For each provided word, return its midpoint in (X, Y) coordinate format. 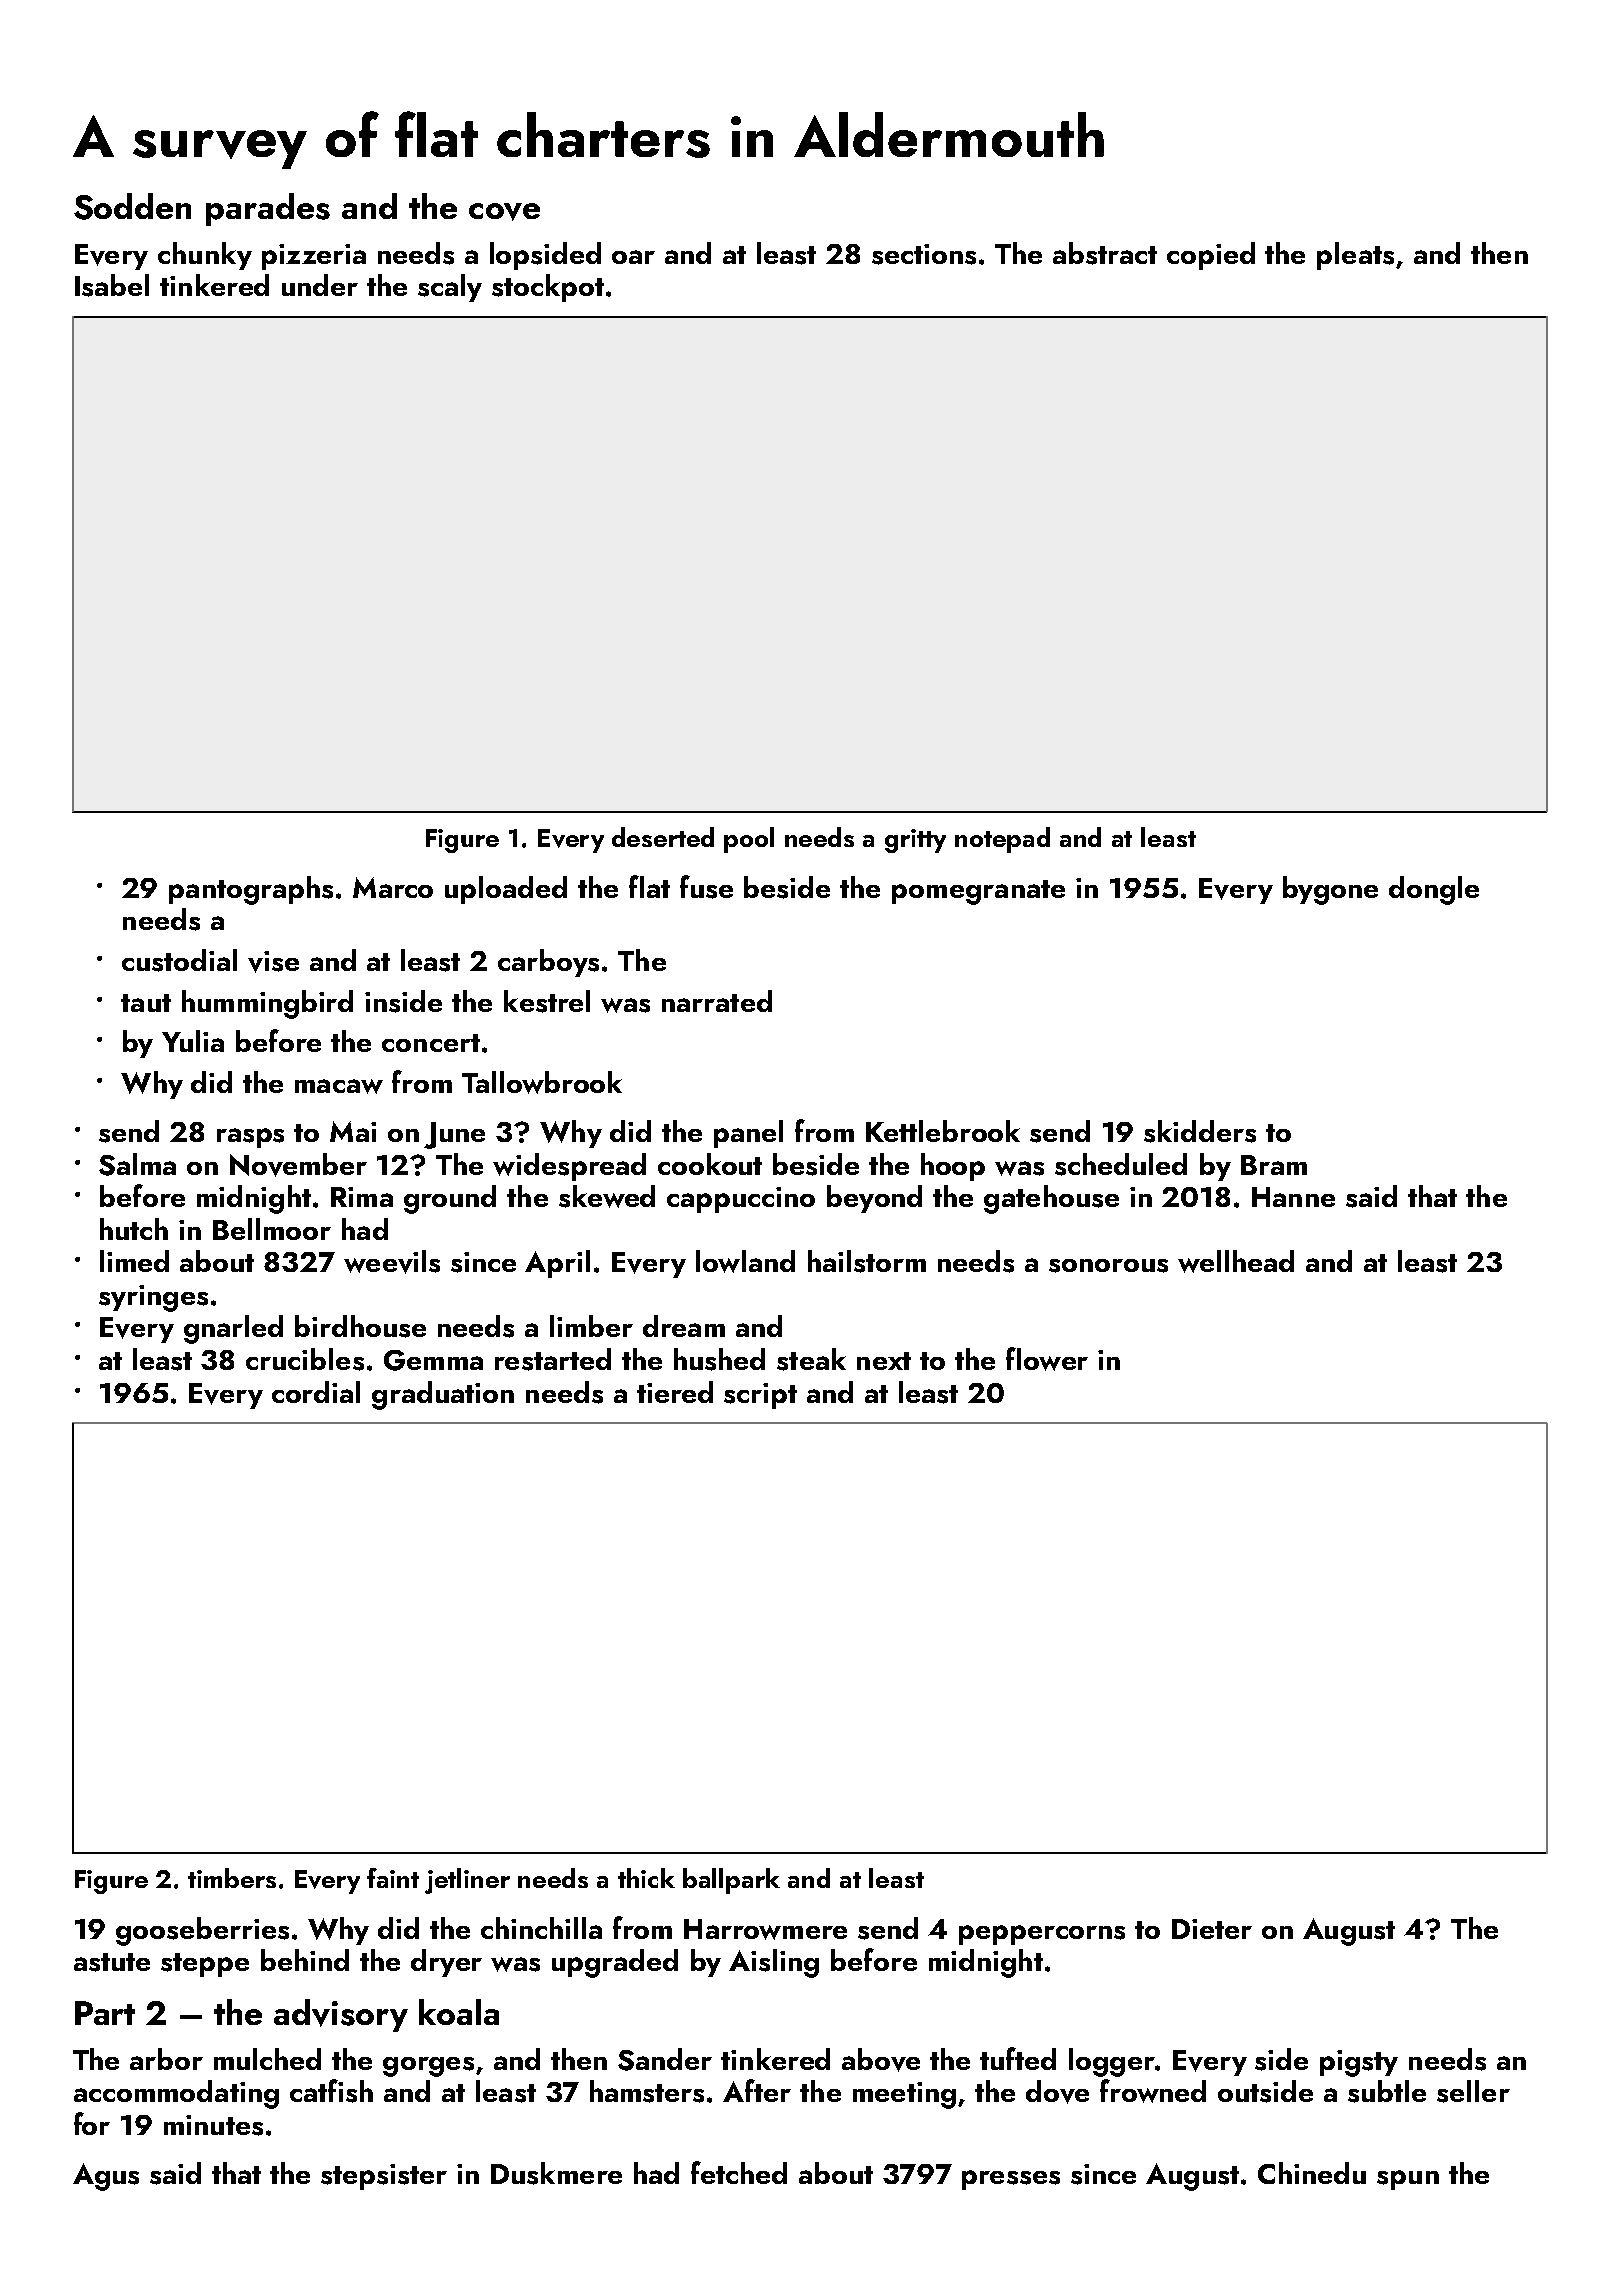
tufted (1018, 2058)
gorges (428, 2067)
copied (1211, 256)
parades (268, 209)
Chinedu (1312, 2173)
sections (924, 254)
